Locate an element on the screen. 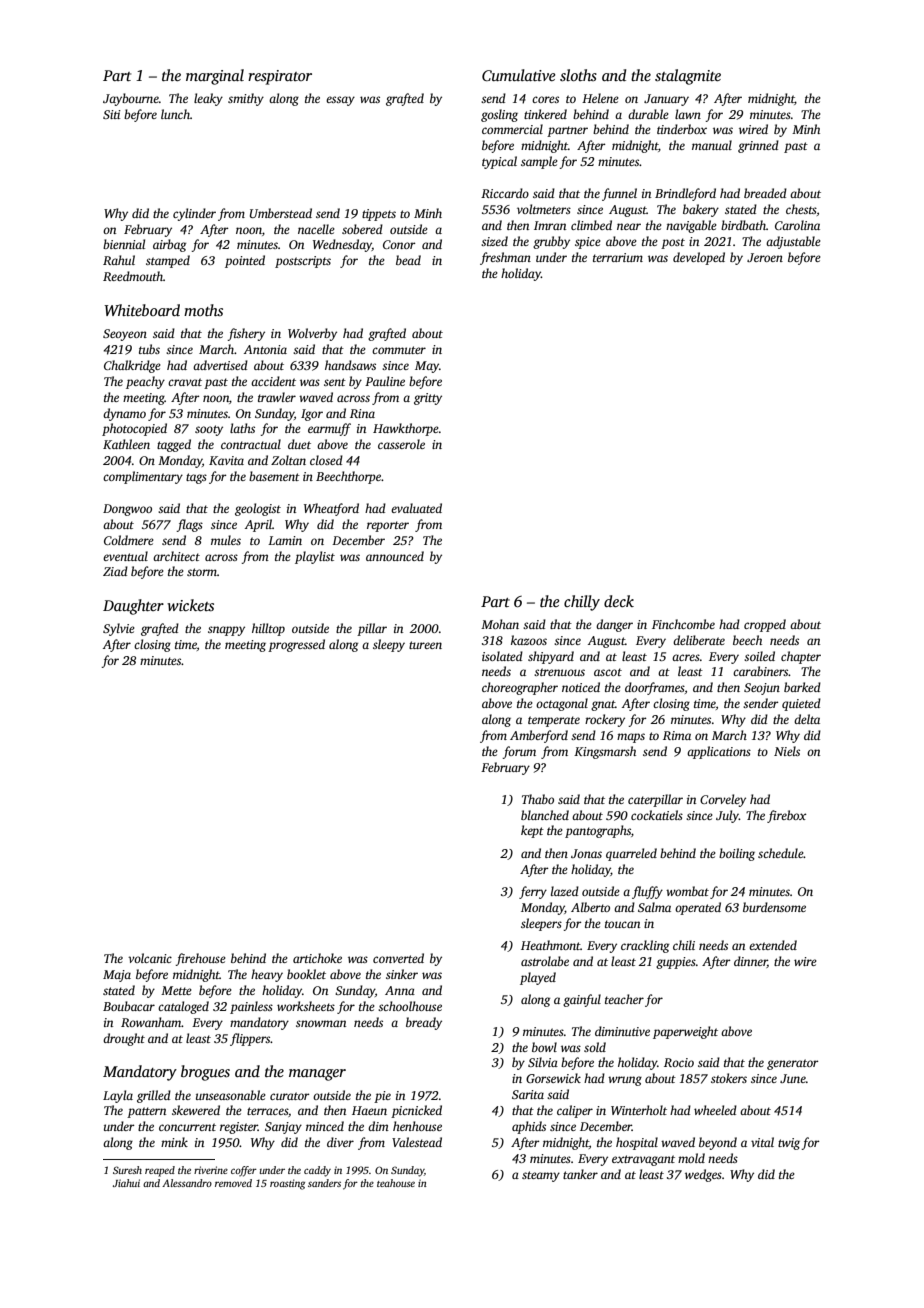 This screenshot has height=1308, width=924. breaded is located at coordinates (765, 193).
